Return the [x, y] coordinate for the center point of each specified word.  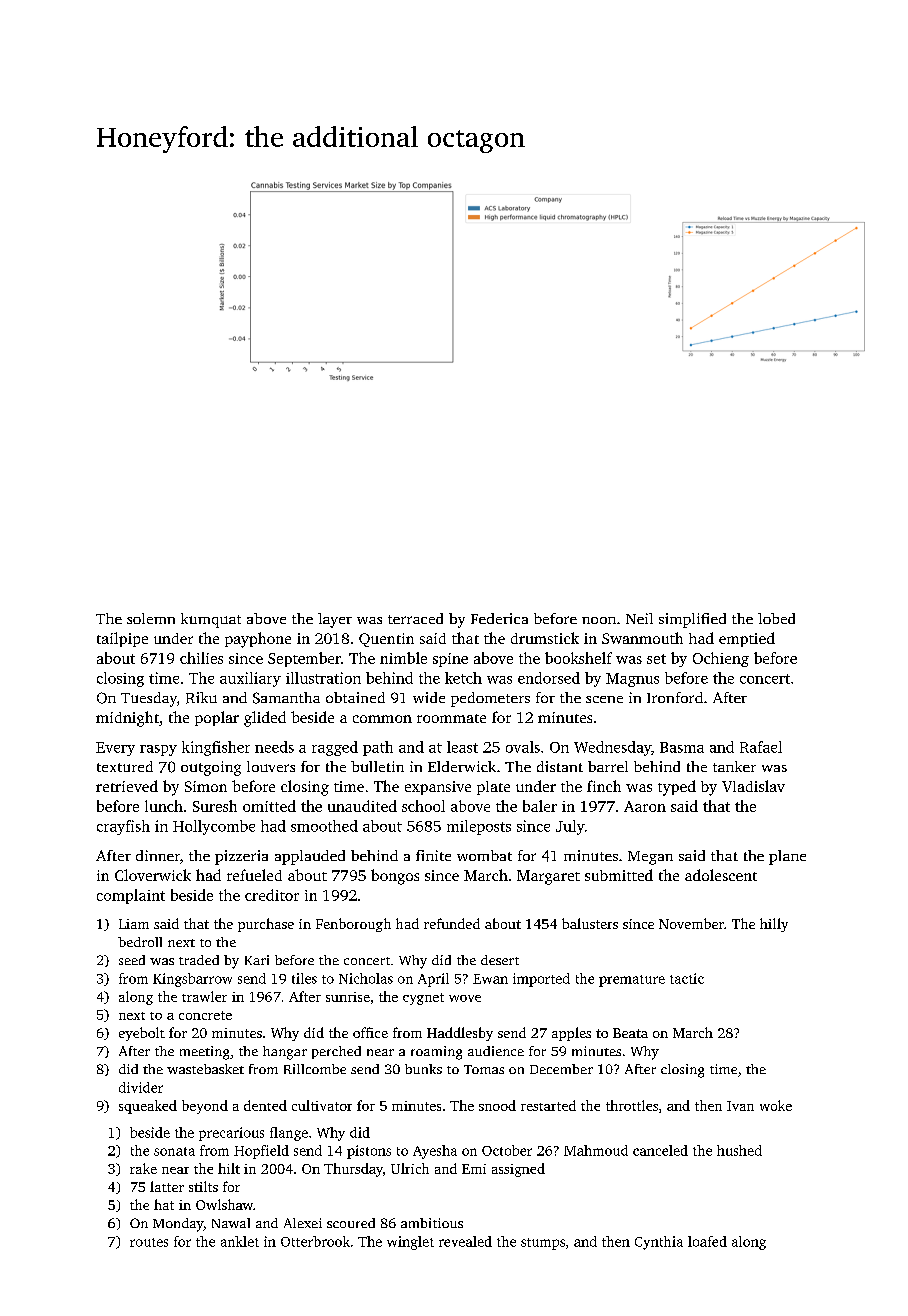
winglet [410, 1243]
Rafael [761, 747]
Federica [499, 618]
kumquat [211, 620]
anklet [240, 1241]
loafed [707, 1241]
